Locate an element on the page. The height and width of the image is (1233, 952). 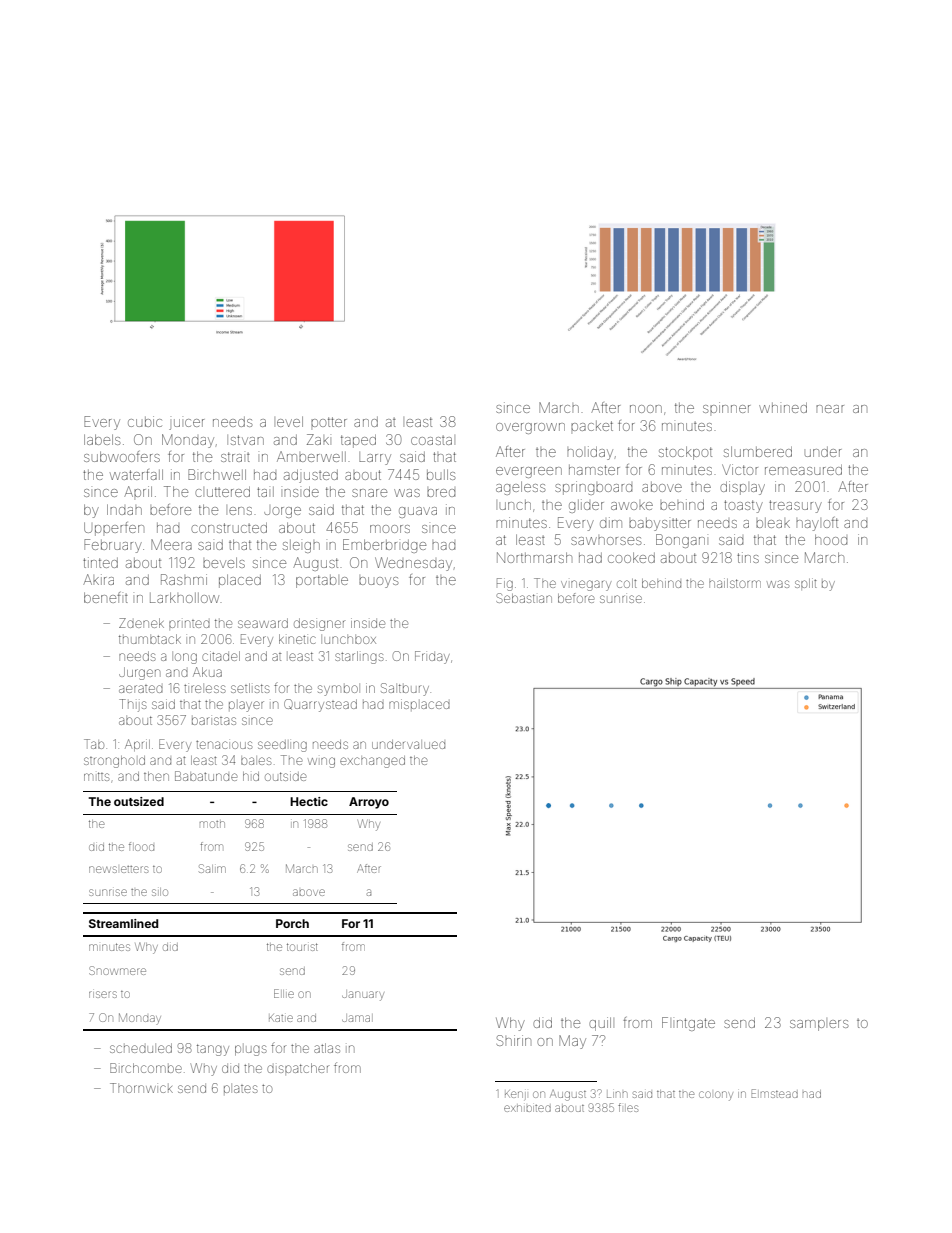
Arroyo is located at coordinates (369, 803).
